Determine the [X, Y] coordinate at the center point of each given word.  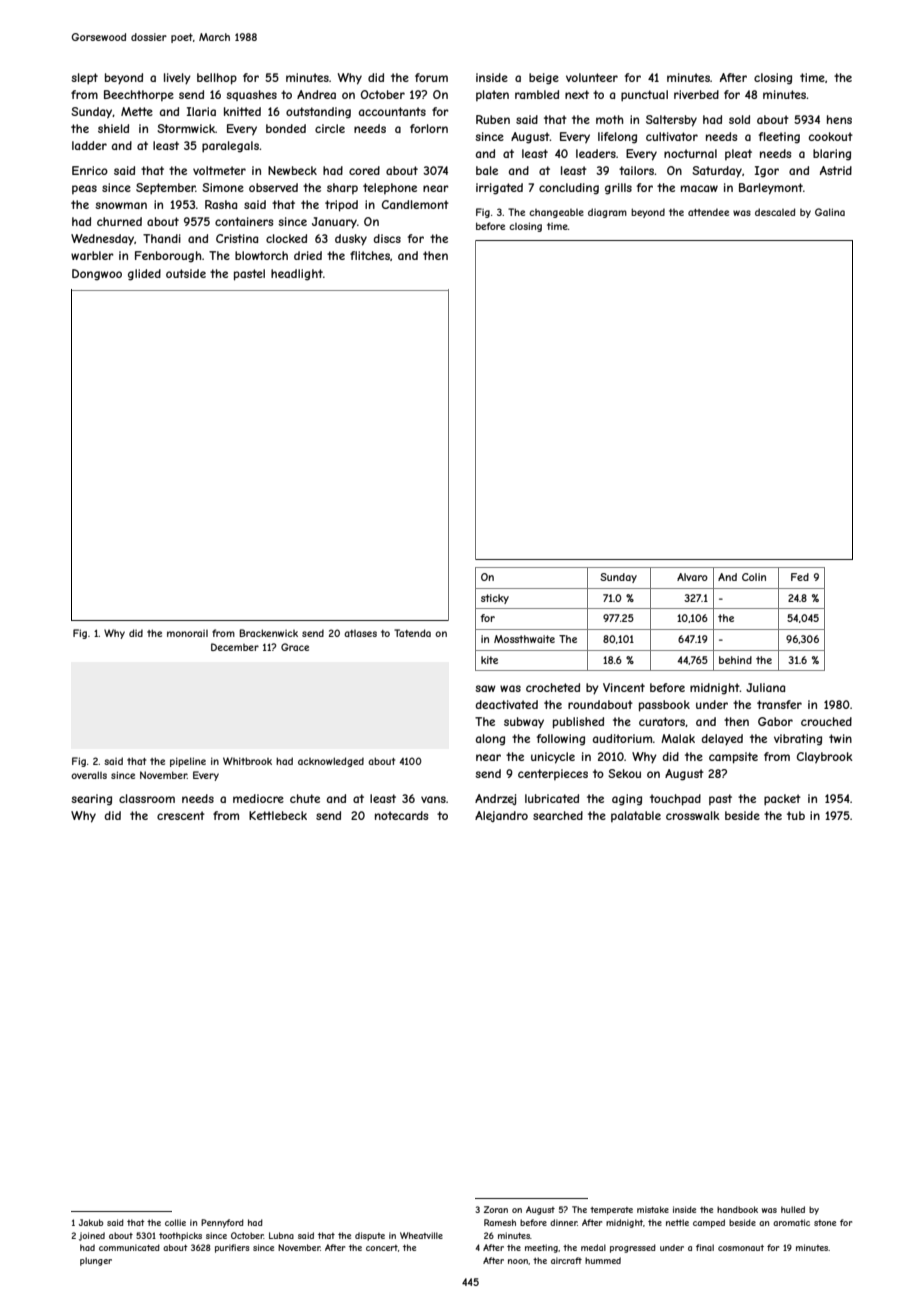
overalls [89, 775]
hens [839, 119]
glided [144, 275]
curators [662, 721]
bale [487, 170]
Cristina [237, 238]
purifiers [232, 1248]
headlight [297, 275]
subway [524, 722]
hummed [603, 1260]
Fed [800, 577]
